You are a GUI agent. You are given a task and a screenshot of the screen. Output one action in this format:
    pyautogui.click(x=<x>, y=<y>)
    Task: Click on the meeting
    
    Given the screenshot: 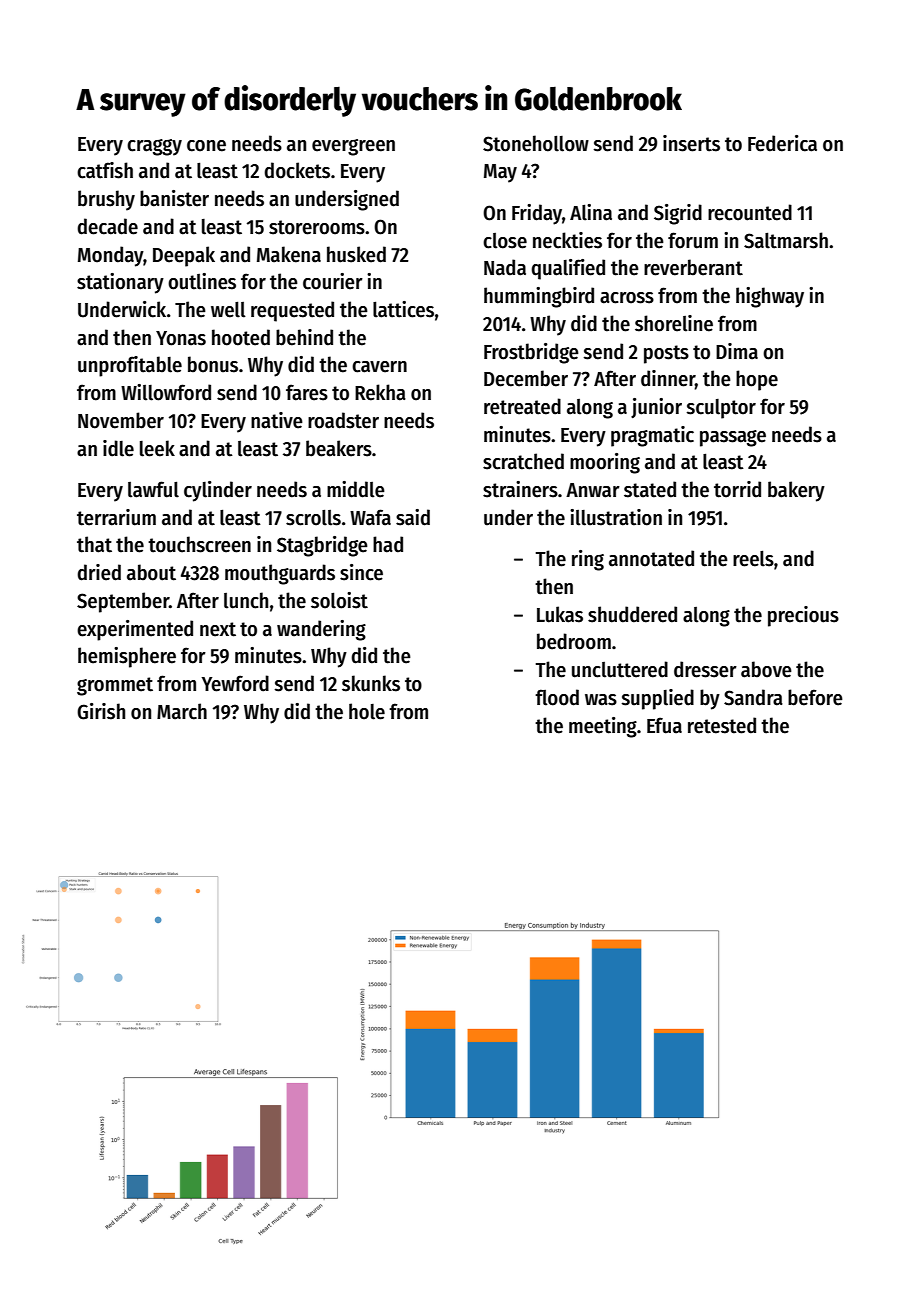 What is the action you would take?
    pyautogui.click(x=603, y=727)
